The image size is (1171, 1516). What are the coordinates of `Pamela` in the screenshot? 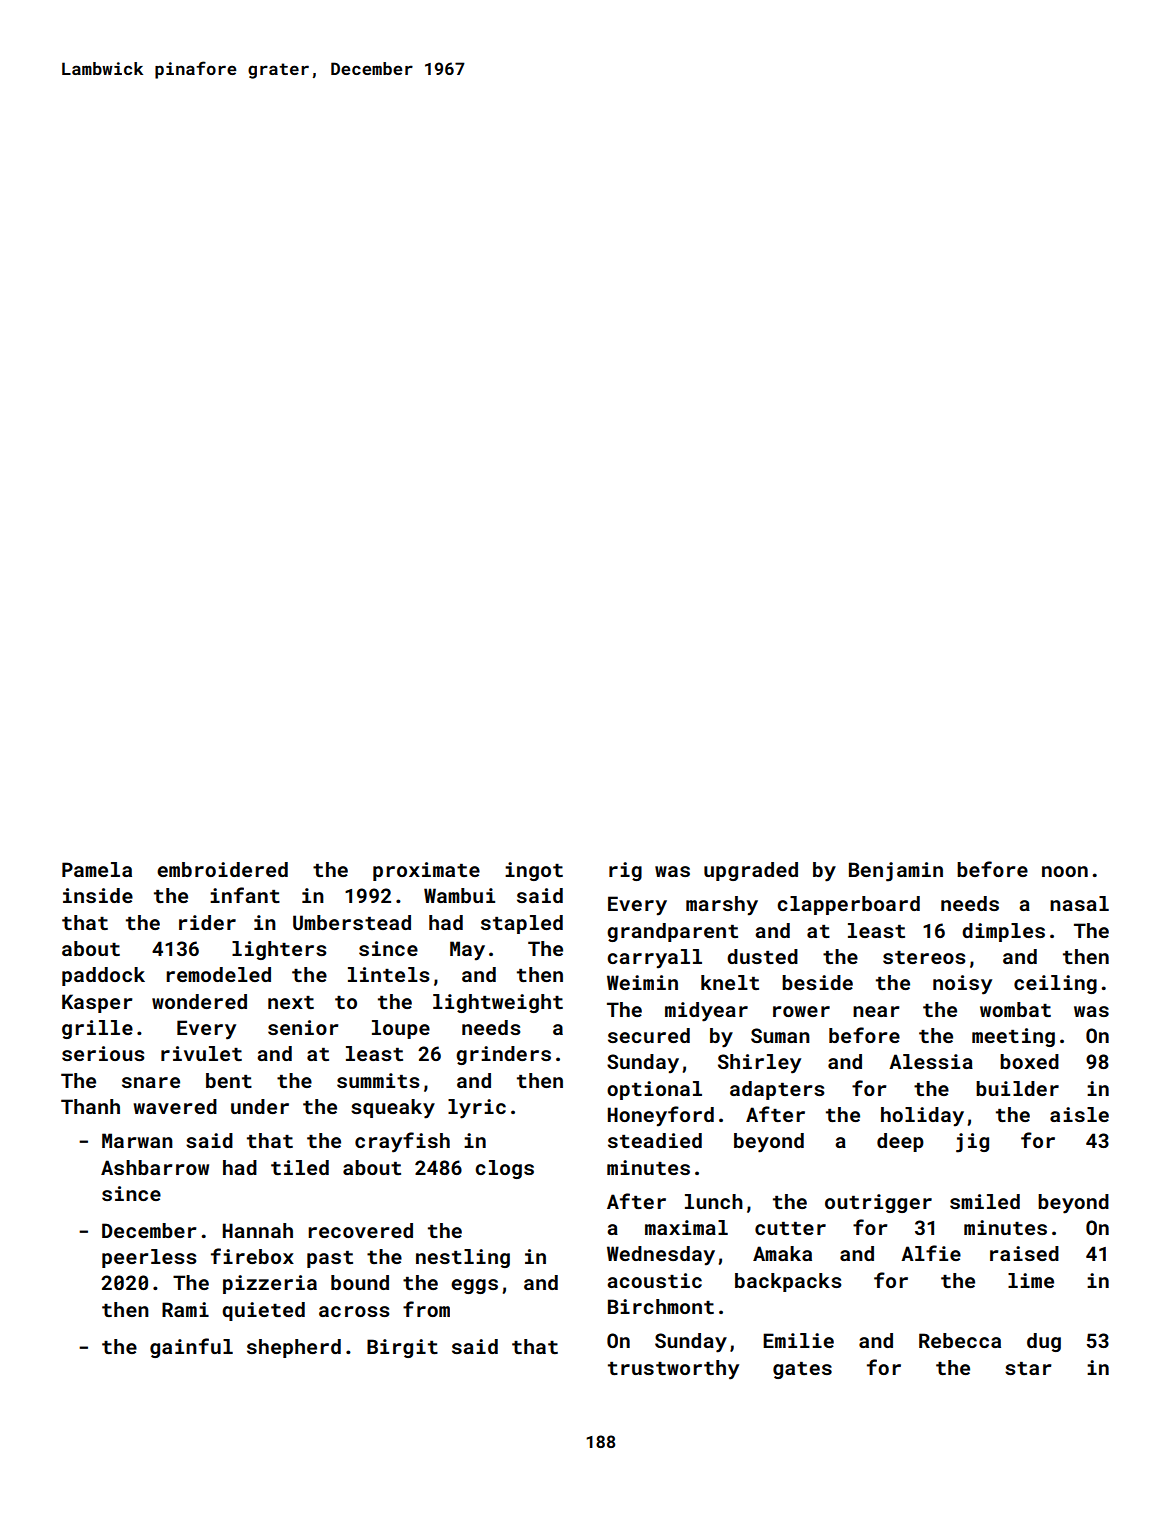 It's located at (97, 869).
